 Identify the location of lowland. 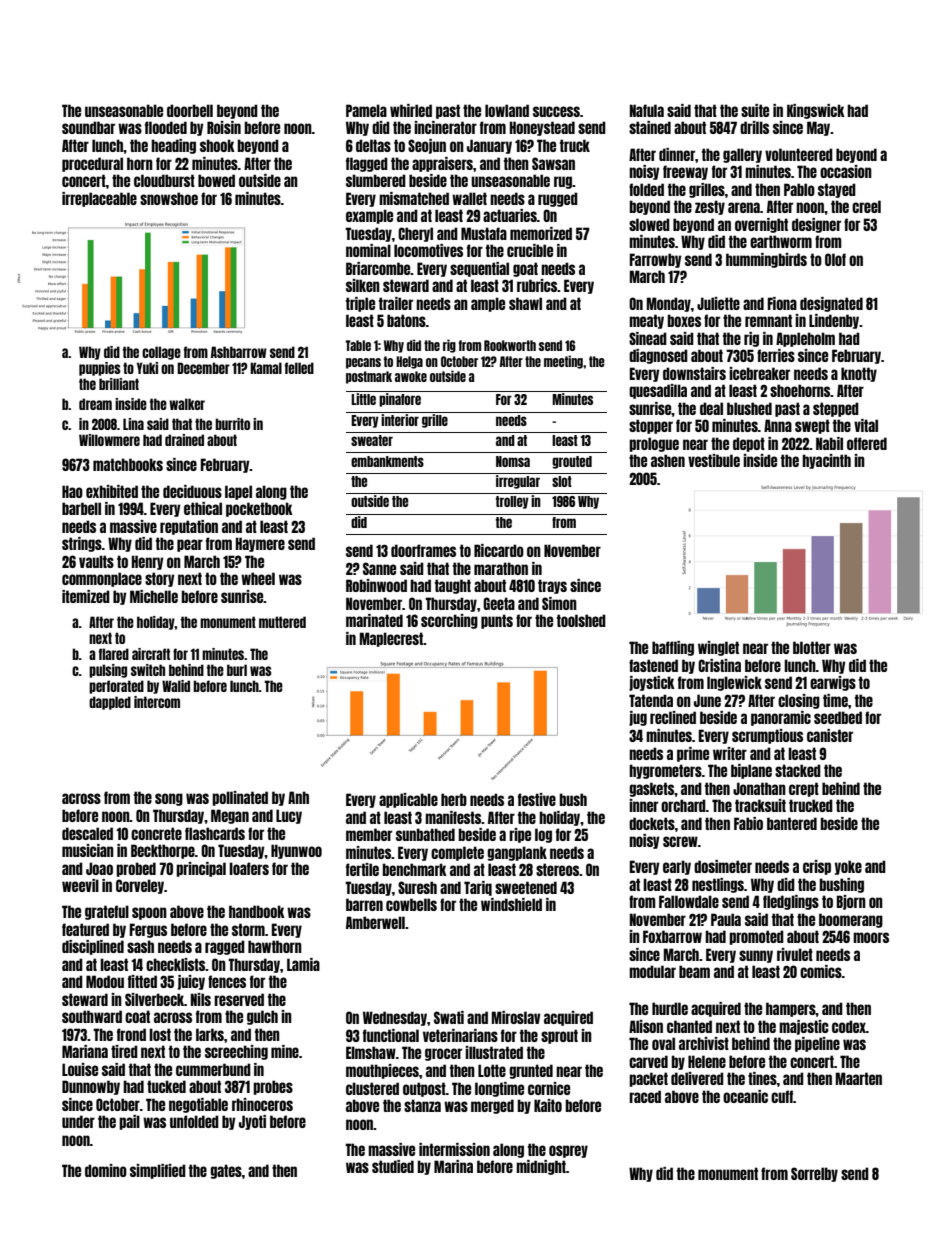
(507, 110).
